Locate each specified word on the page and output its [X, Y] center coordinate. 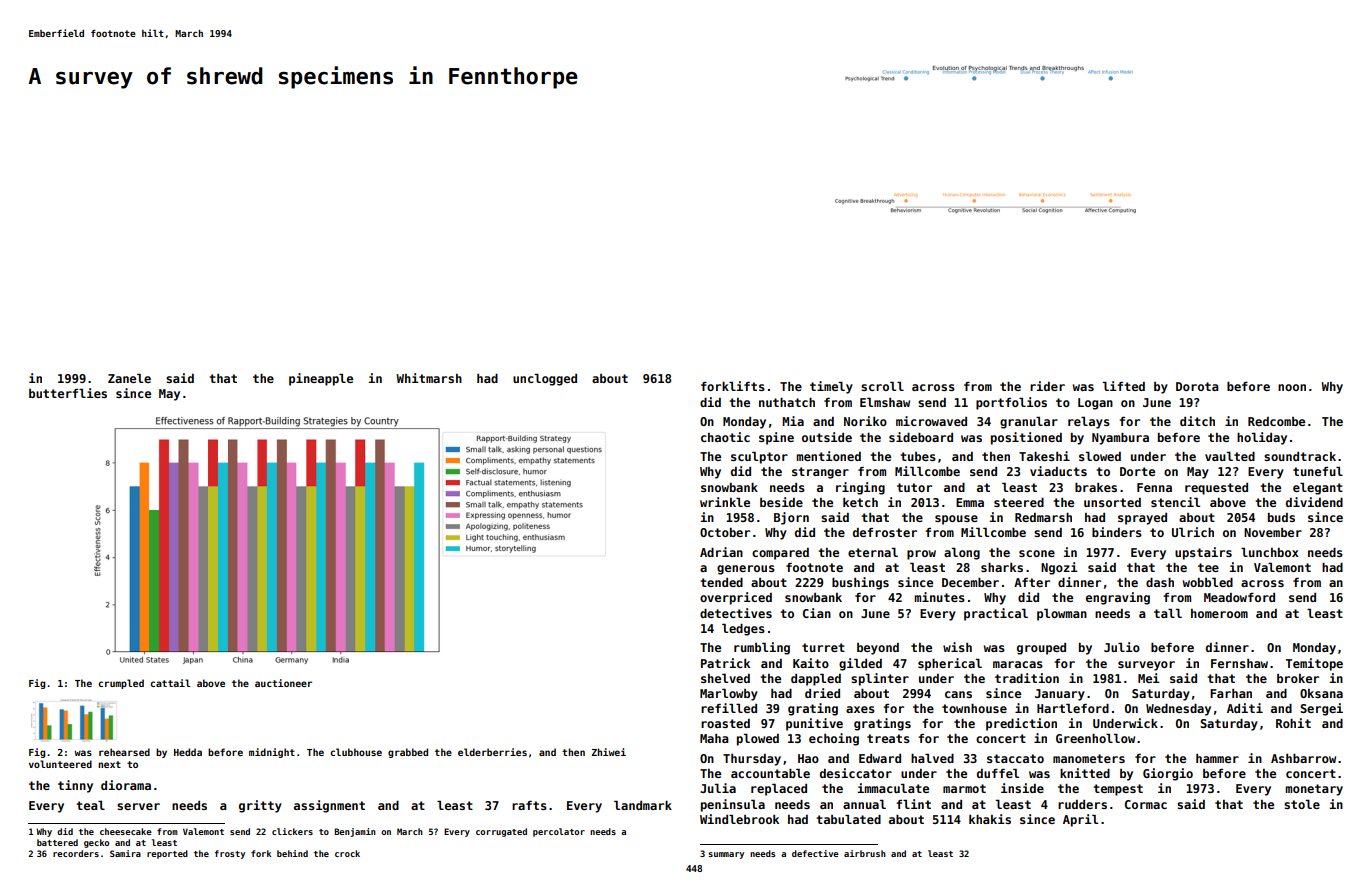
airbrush [865, 853]
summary [726, 855]
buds [1281, 517]
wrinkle [725, 502]
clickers [292, 831]
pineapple [321, 379]
